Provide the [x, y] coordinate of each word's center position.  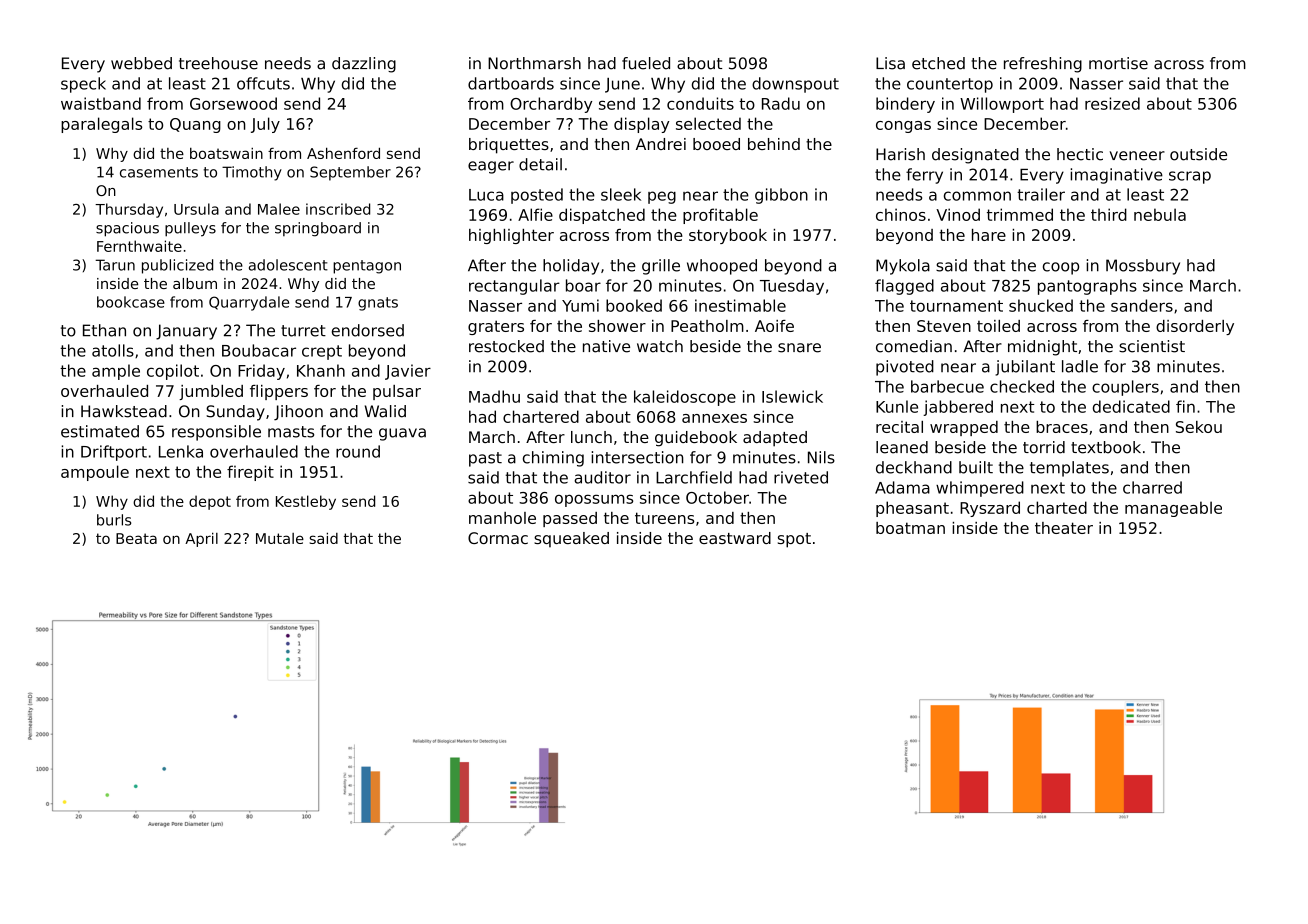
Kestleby [306, 502]
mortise [1118, 63]
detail [540, 164]
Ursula [196, 209]
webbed [141, 63]
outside [1198, 154]
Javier [408, 372]
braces [1062, 427]
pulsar [397, 392]
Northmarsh [534, 63]
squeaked [571, 539]
